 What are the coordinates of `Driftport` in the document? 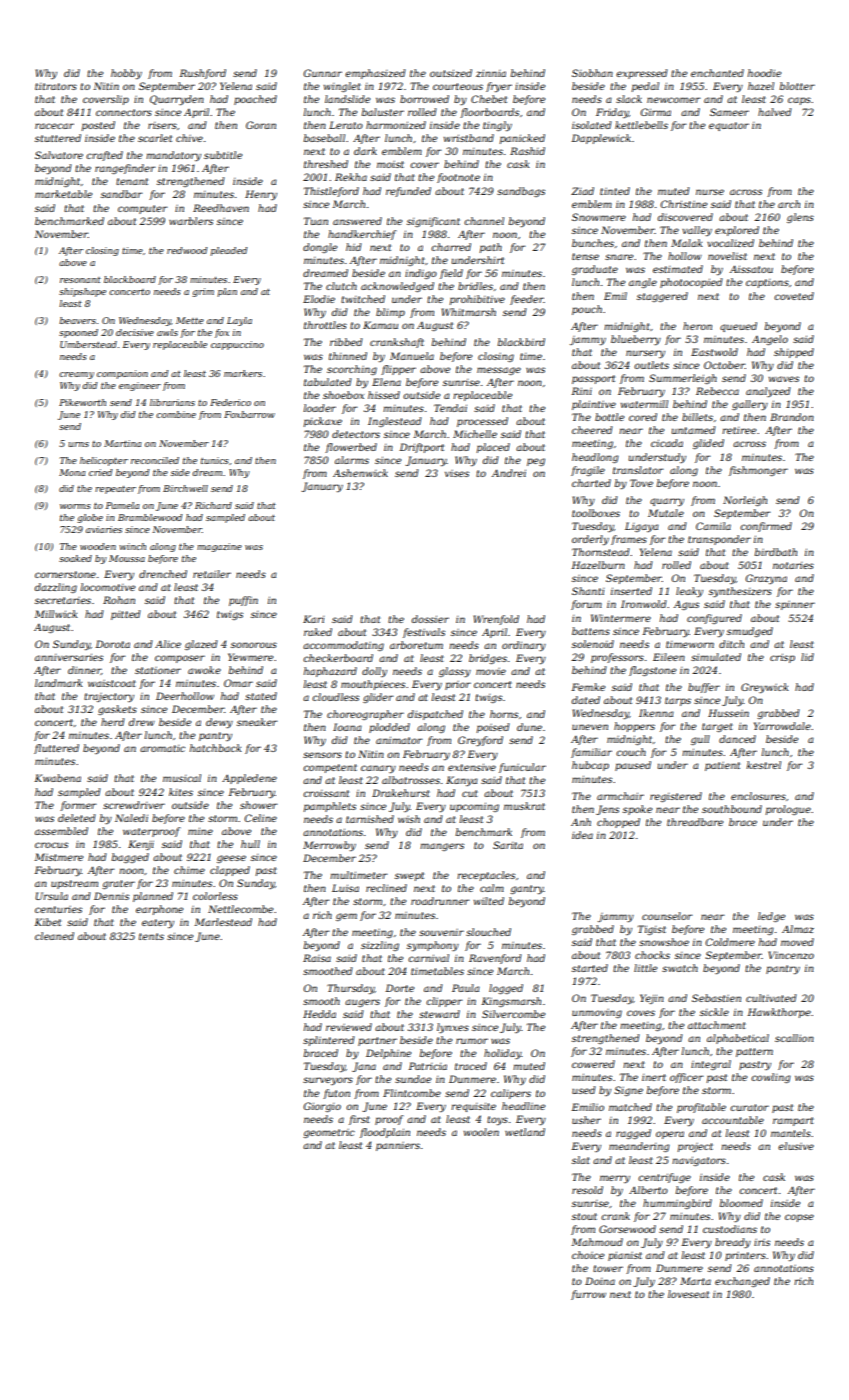 It's located at (421, 448).
